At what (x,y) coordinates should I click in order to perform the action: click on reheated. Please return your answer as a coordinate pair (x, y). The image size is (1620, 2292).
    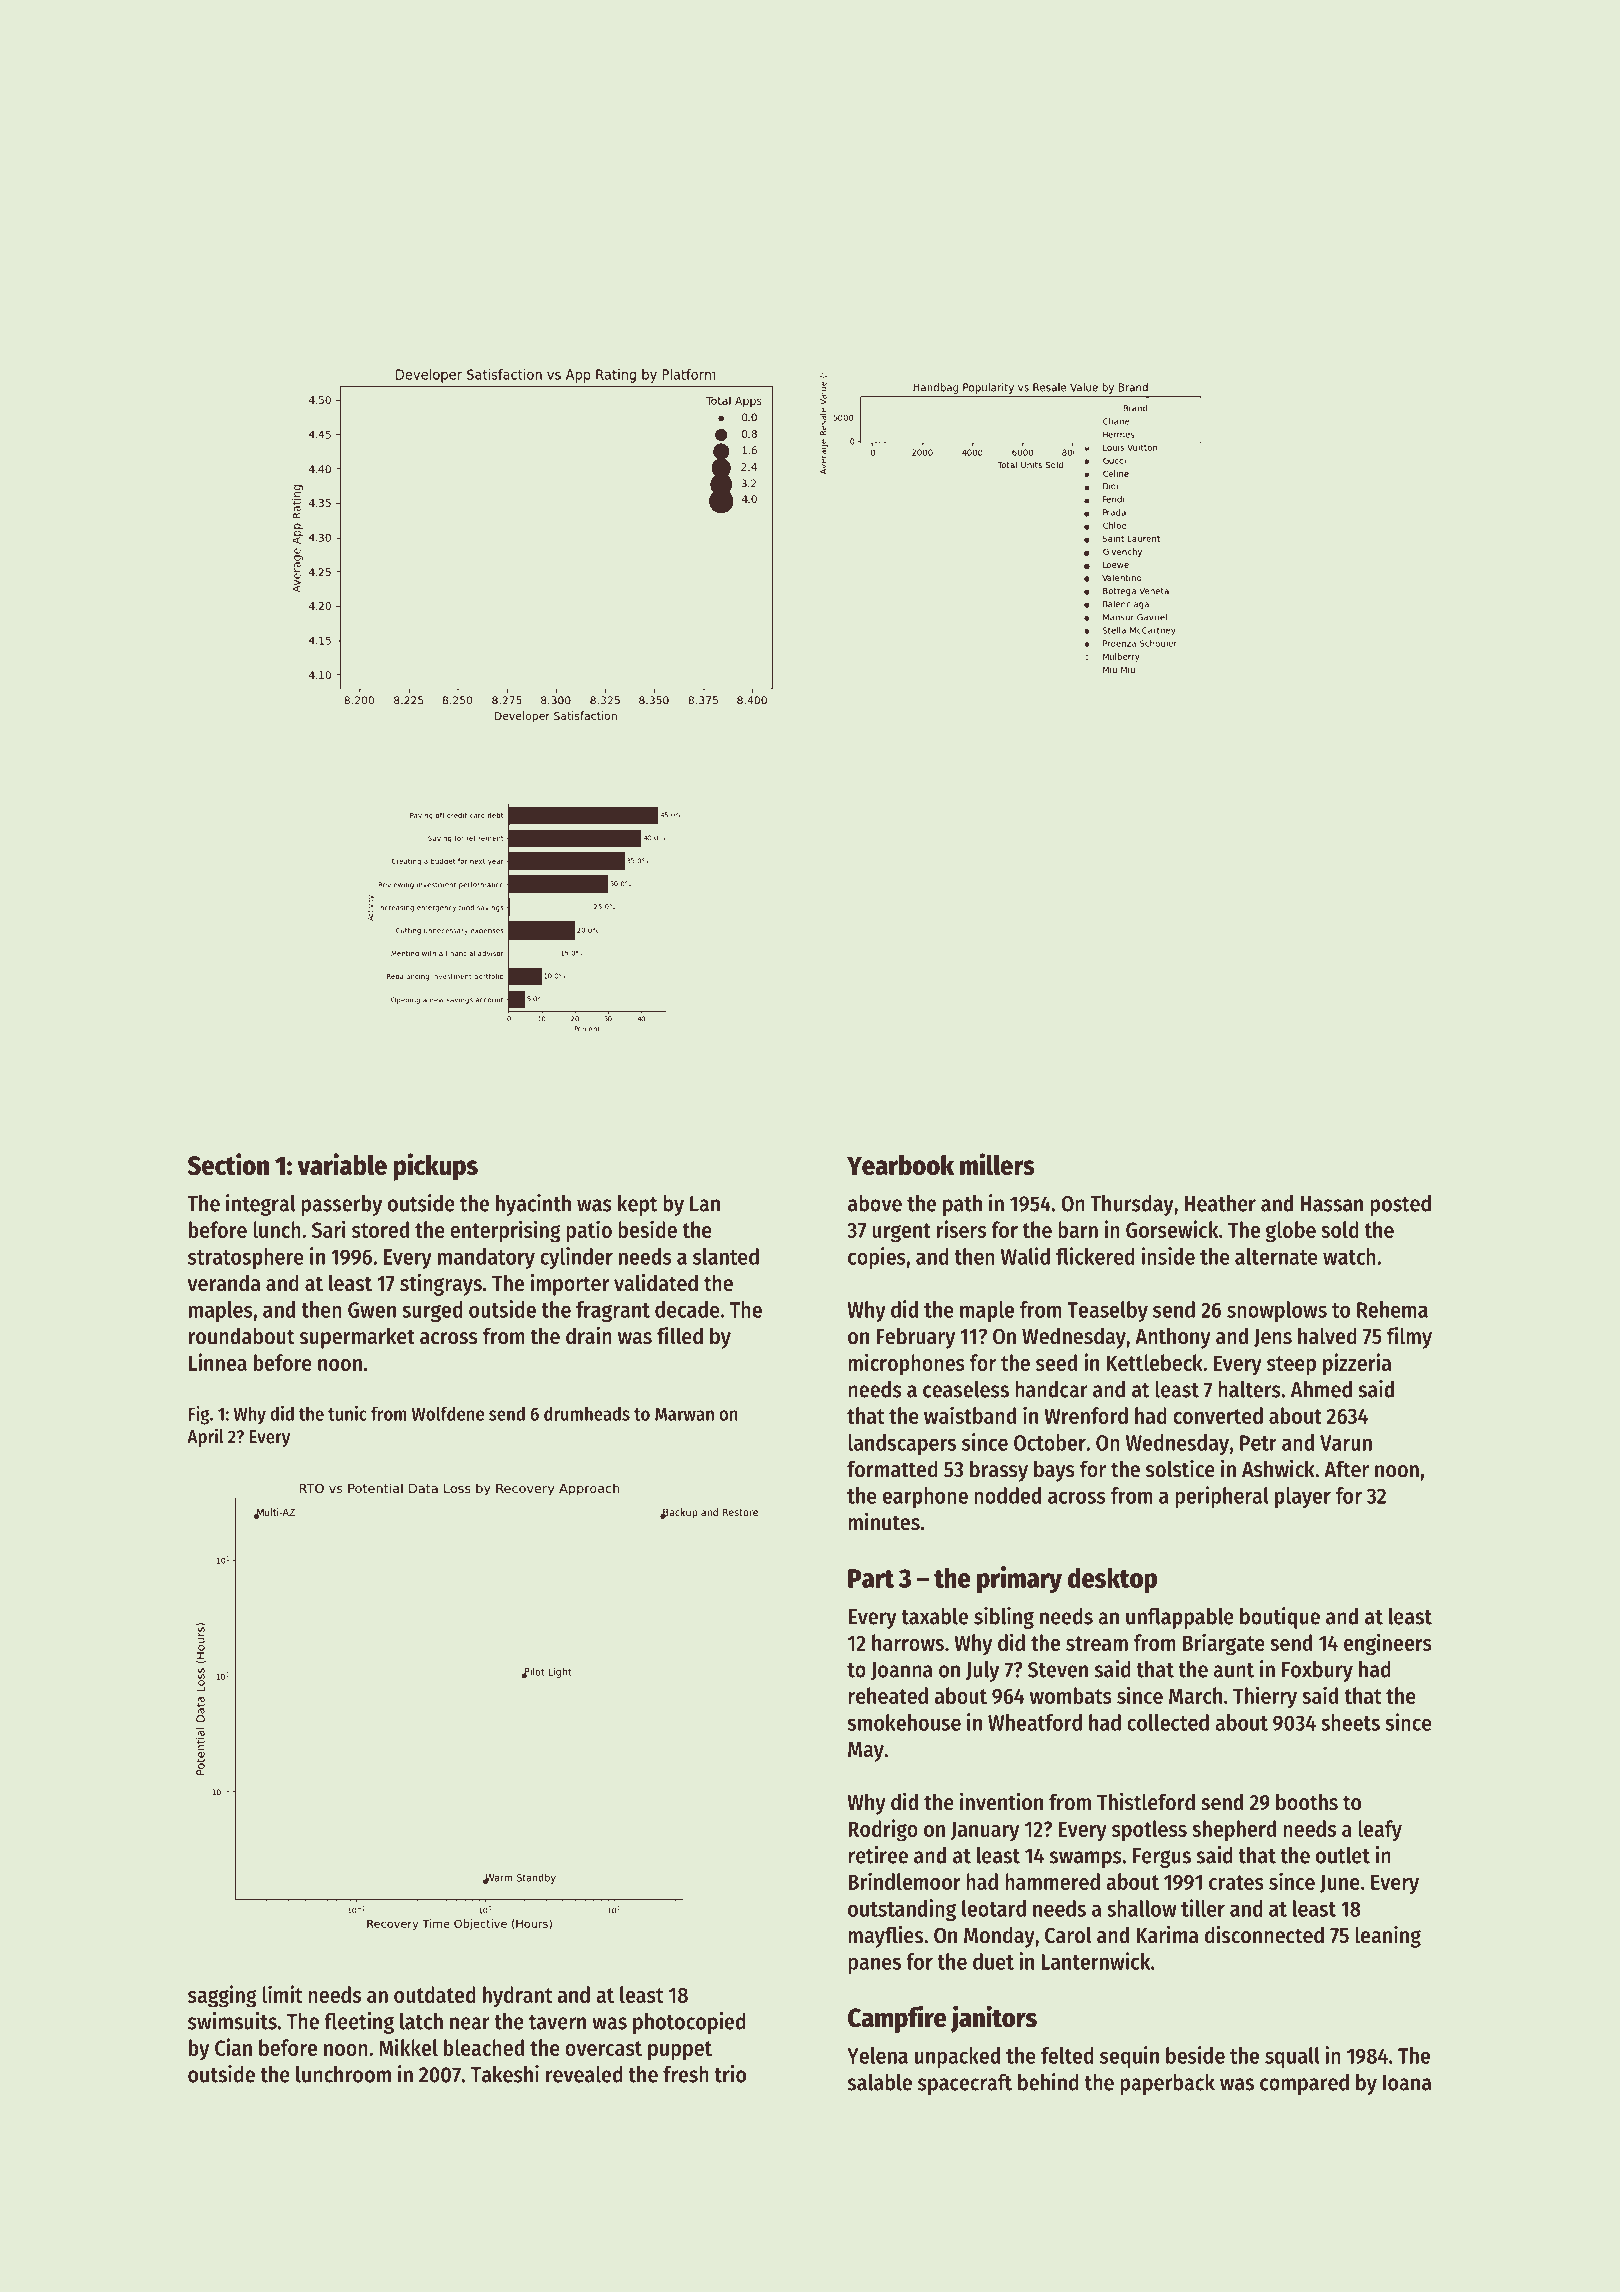
    Looking at the image, I should click on (888, 1695).
